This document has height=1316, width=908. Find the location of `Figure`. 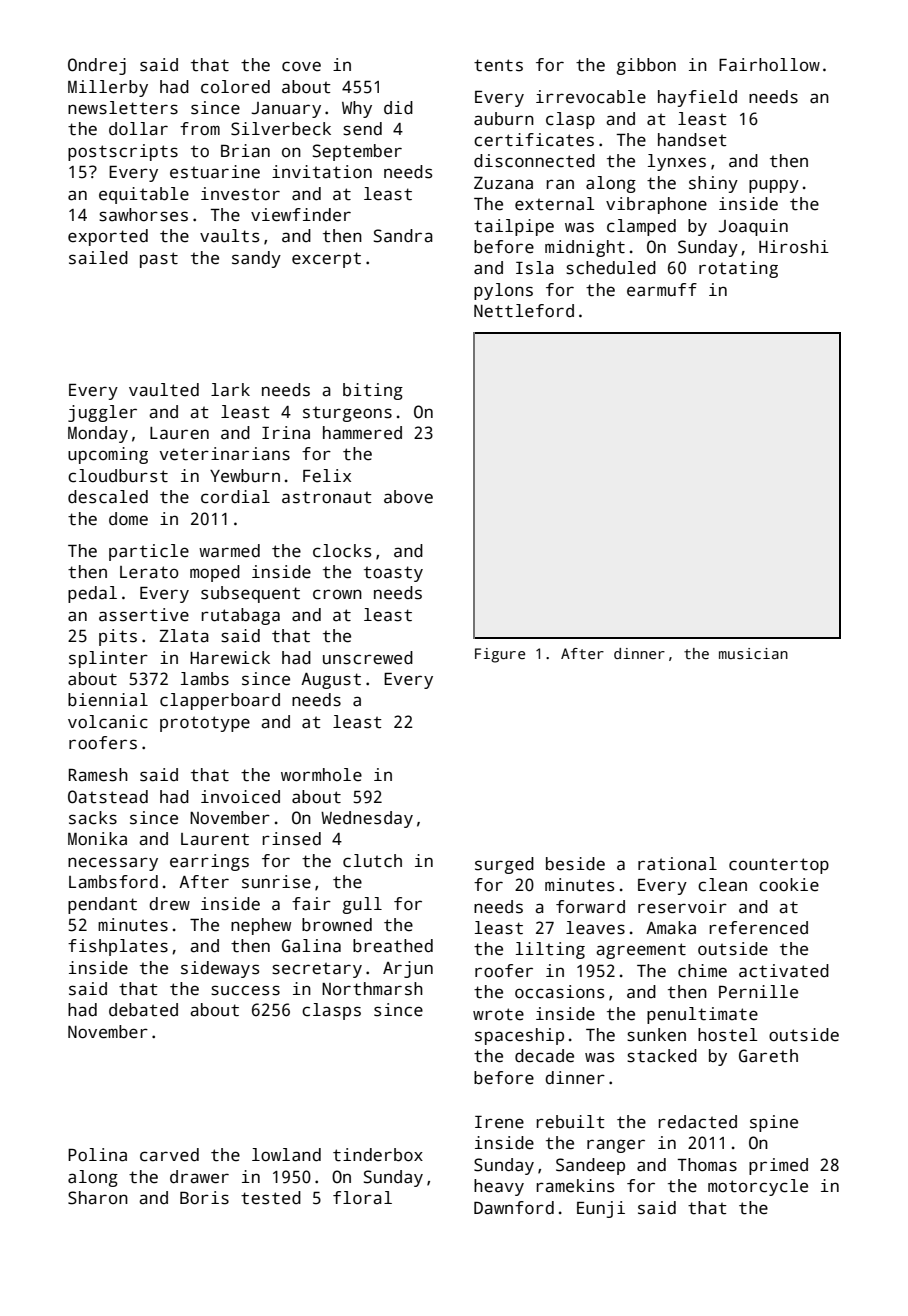

Figure is located at coordinates (500, 655).
